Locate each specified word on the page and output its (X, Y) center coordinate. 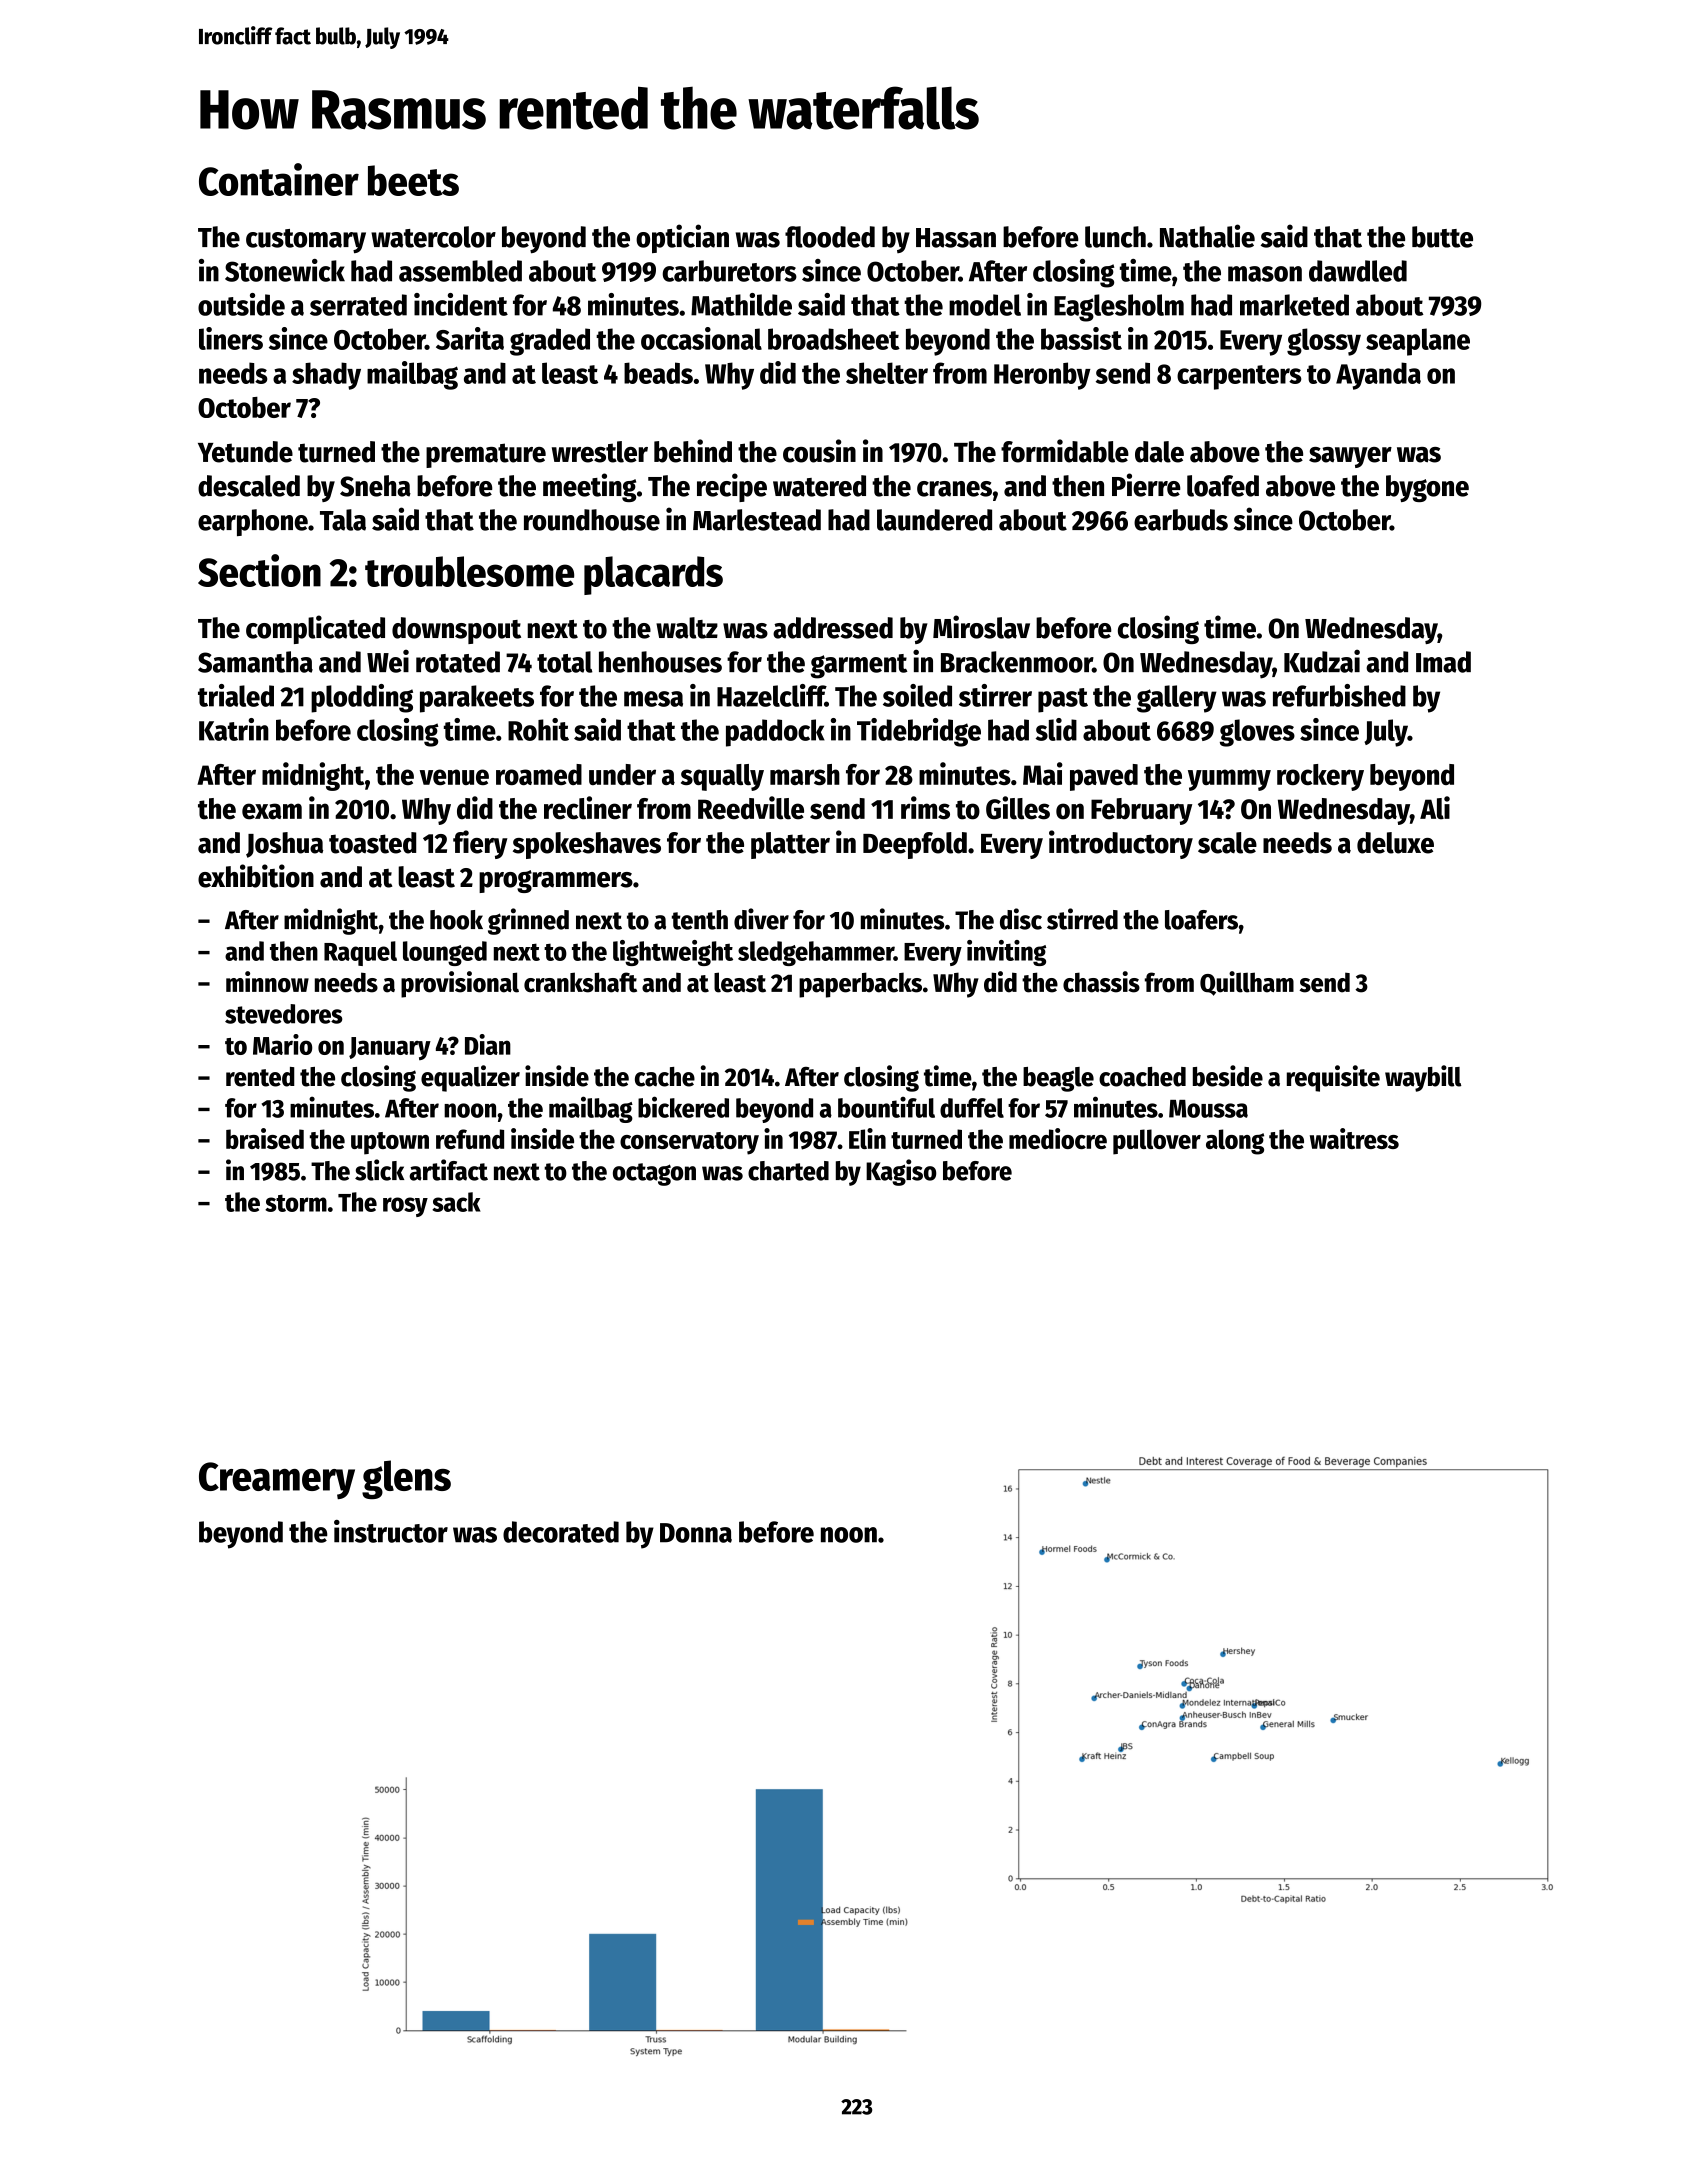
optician (682, 238)
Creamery (277, 1480)
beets (413, 180)
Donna (696, 1533)
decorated (561, 1532)
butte (1442, 237)
